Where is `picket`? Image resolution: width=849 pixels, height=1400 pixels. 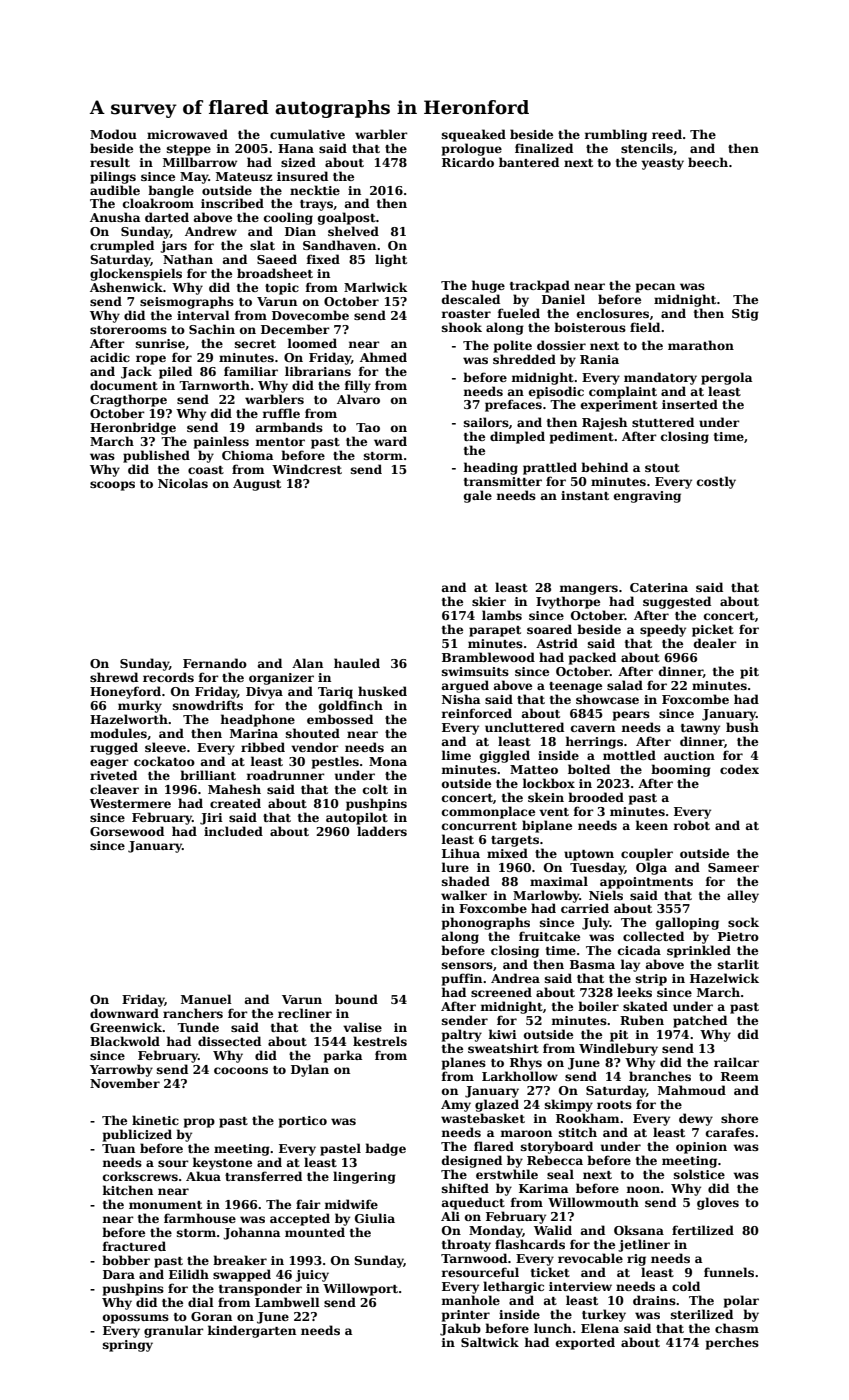 picket is located at coordinates (713, 630).
